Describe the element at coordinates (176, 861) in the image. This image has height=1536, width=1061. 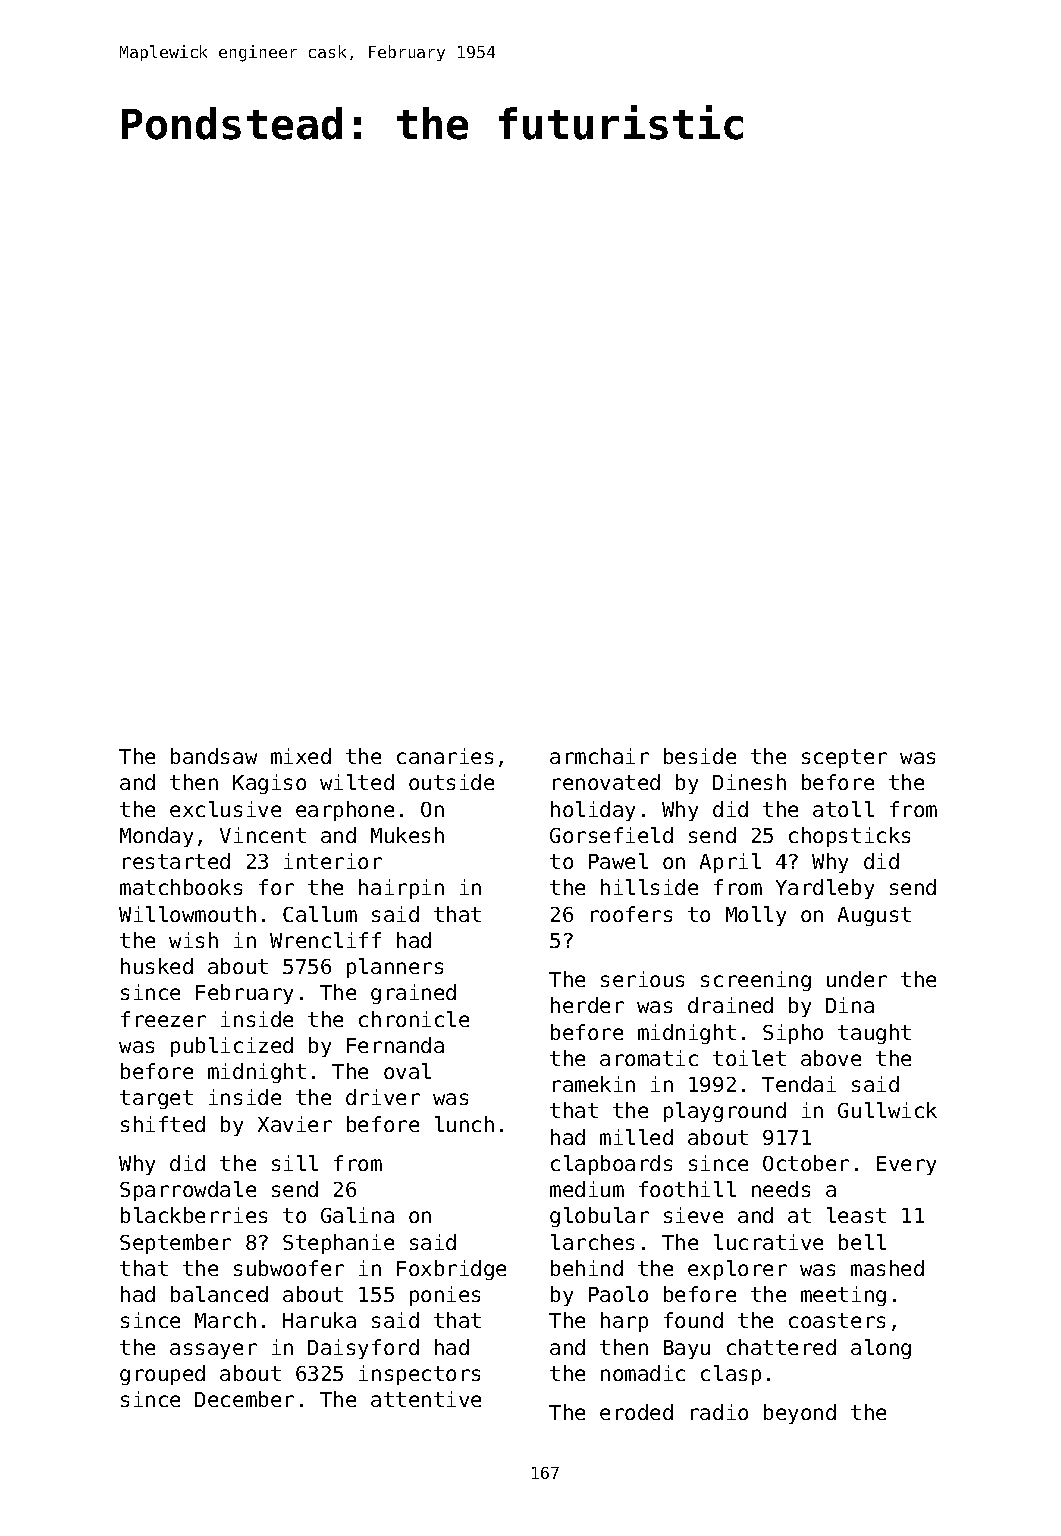
I see `restarted` at that location.
